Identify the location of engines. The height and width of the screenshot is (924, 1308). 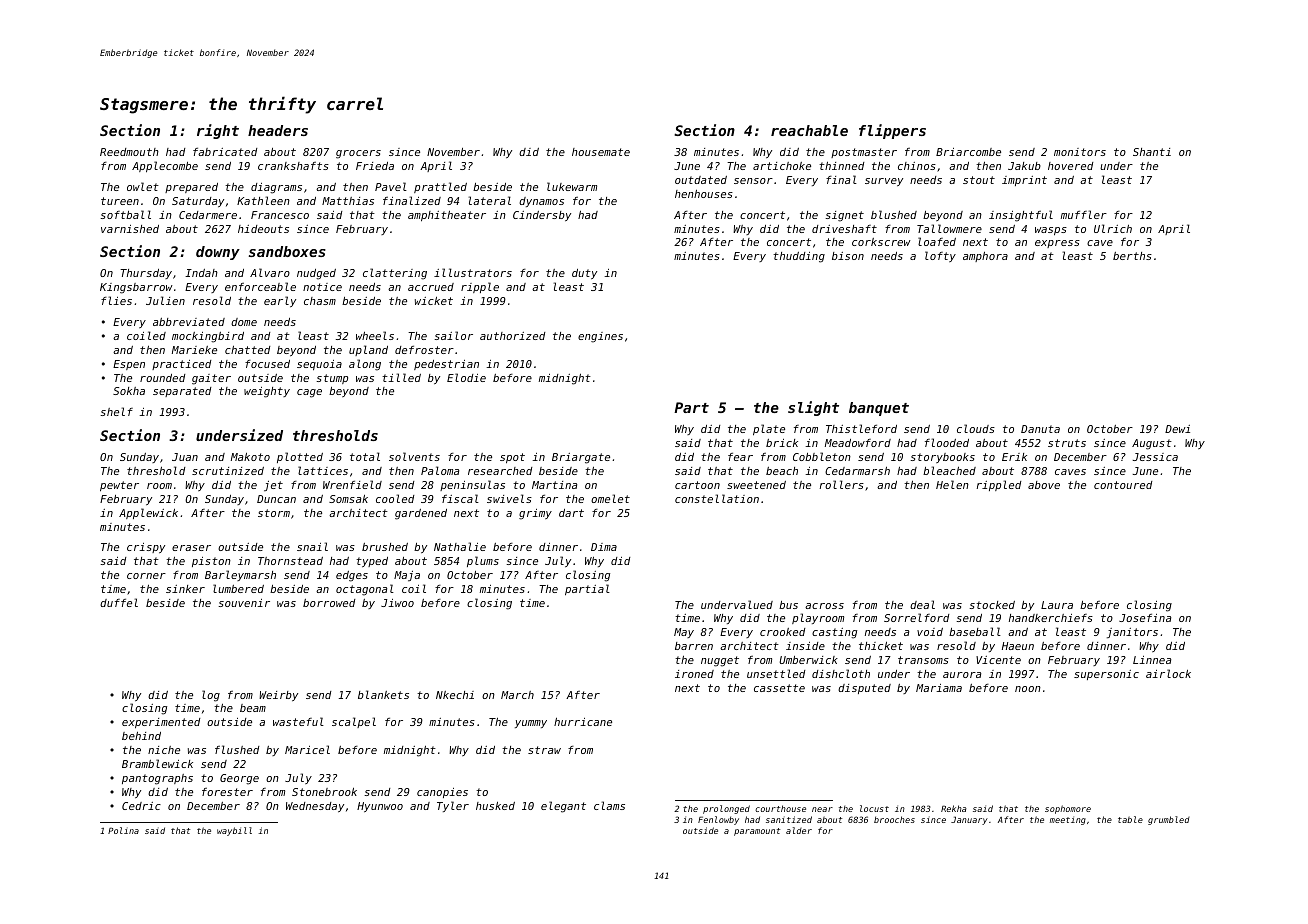
(600, 337).
